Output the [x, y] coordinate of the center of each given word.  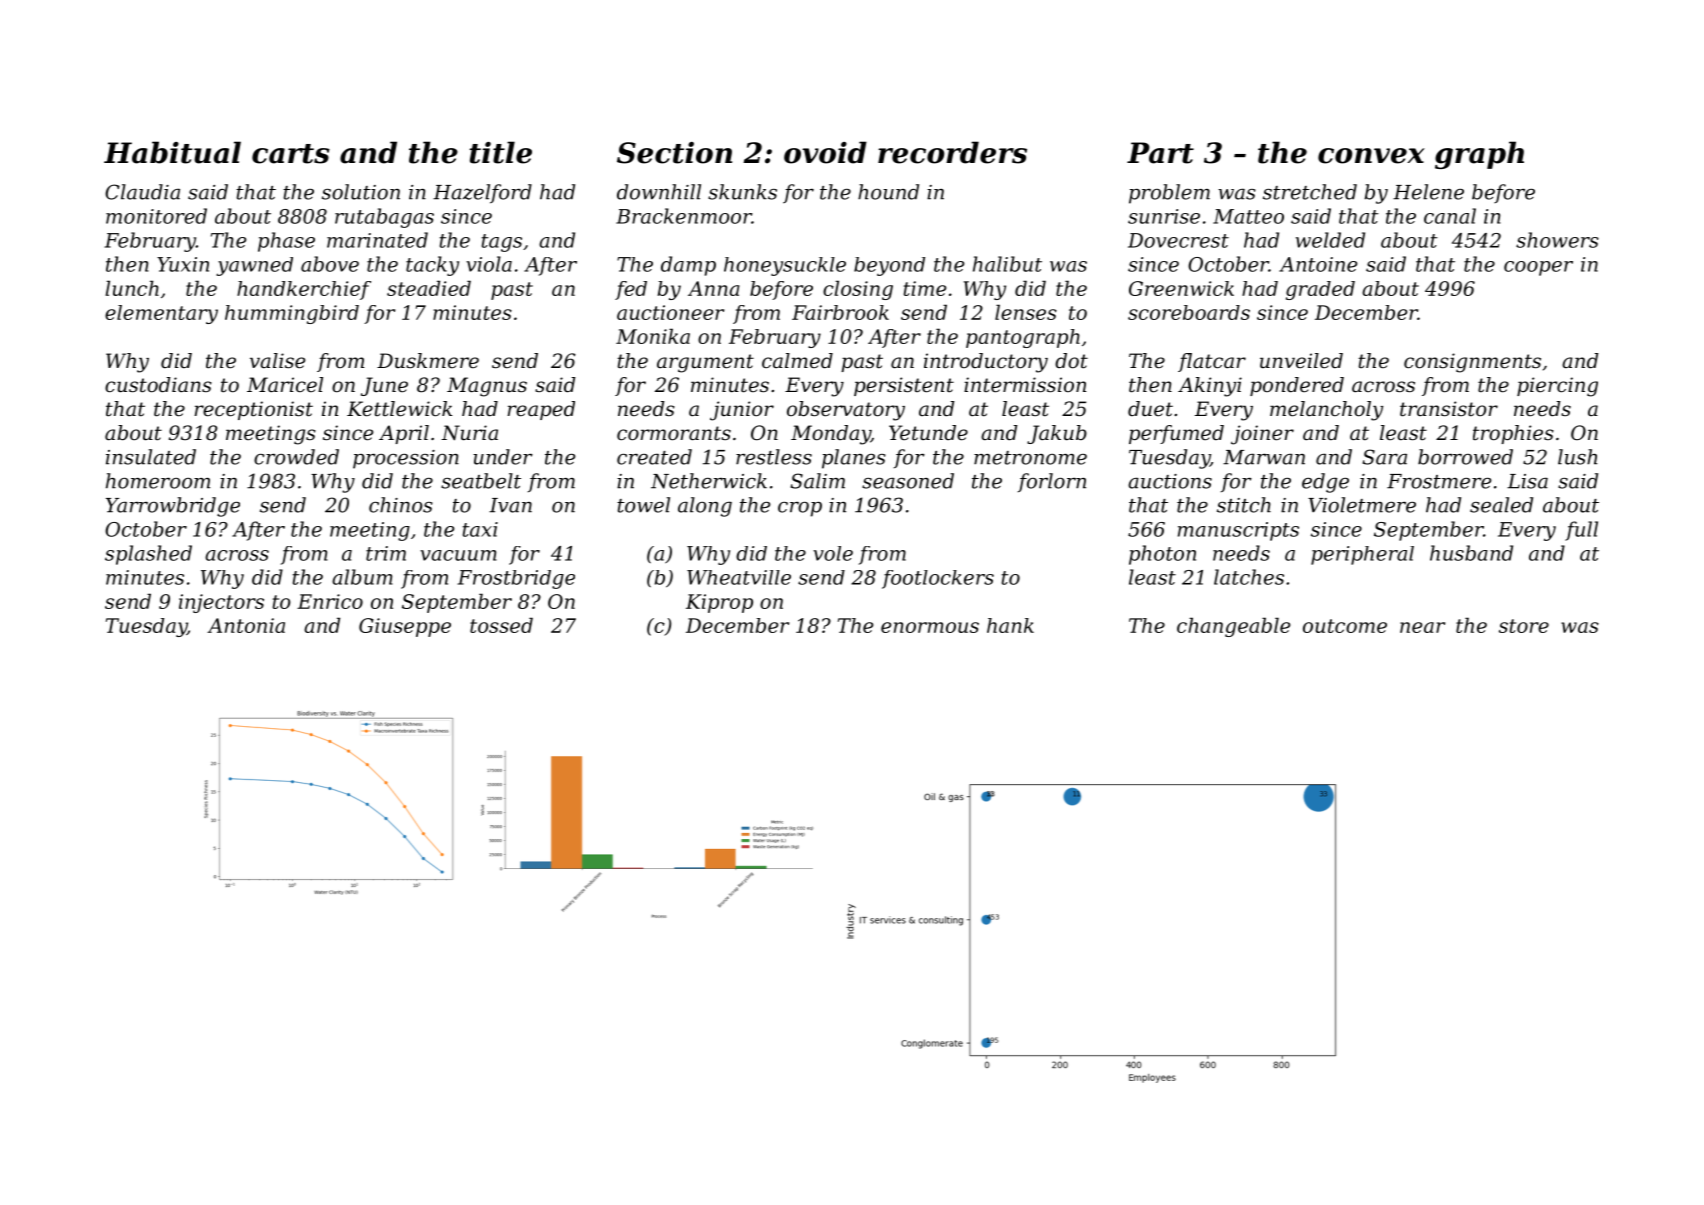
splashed [148, 555]
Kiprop [719, 603]
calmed [797, 361]
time [925, 288]
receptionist [253, 410]
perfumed [1176, 434]
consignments [1472, 363]
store [1524, 626]
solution [361, 192]
